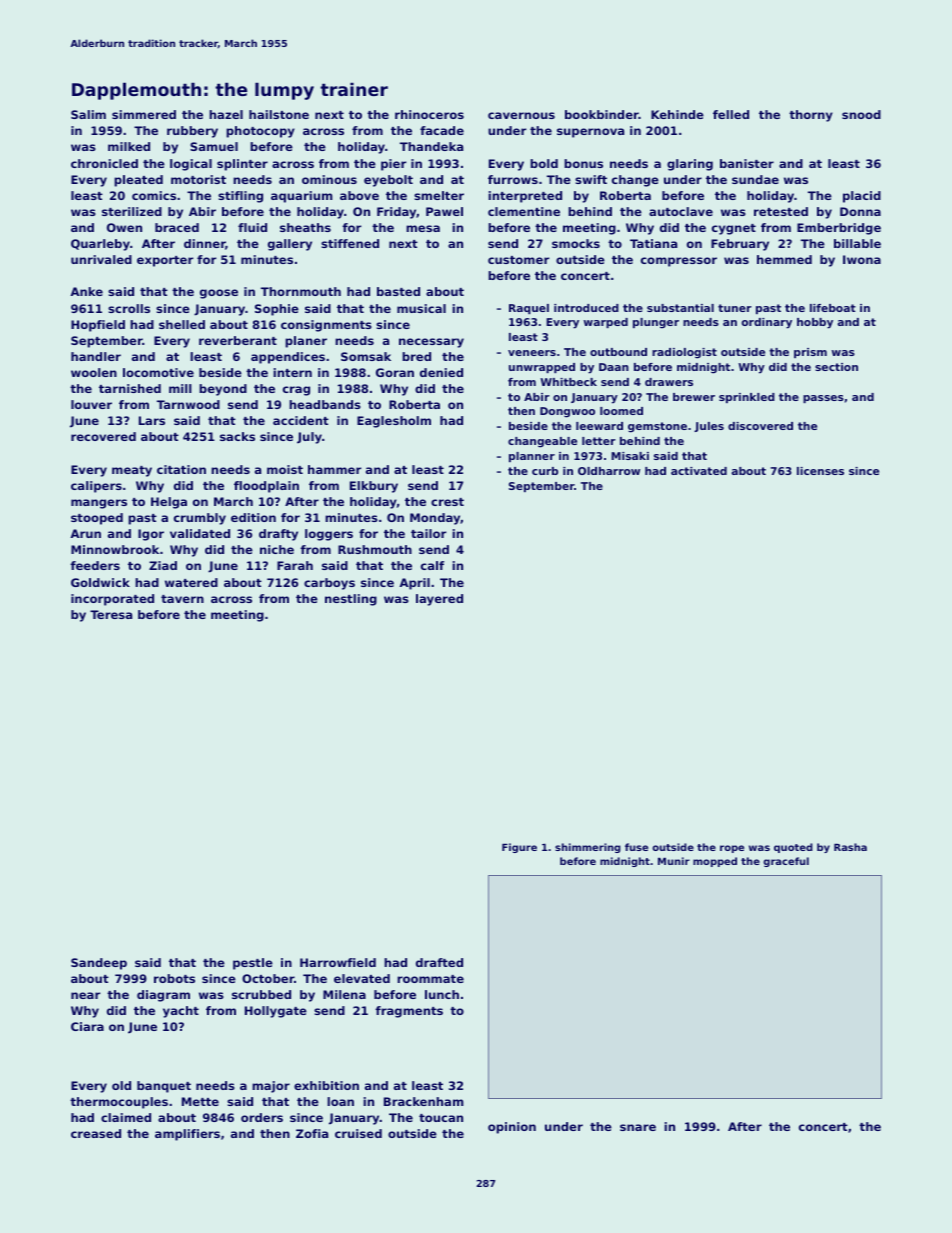 The width and height of the page is (952, 1233). Describe the element at coordinates (512, 1128) in the page. I see `opinion` at that location.
